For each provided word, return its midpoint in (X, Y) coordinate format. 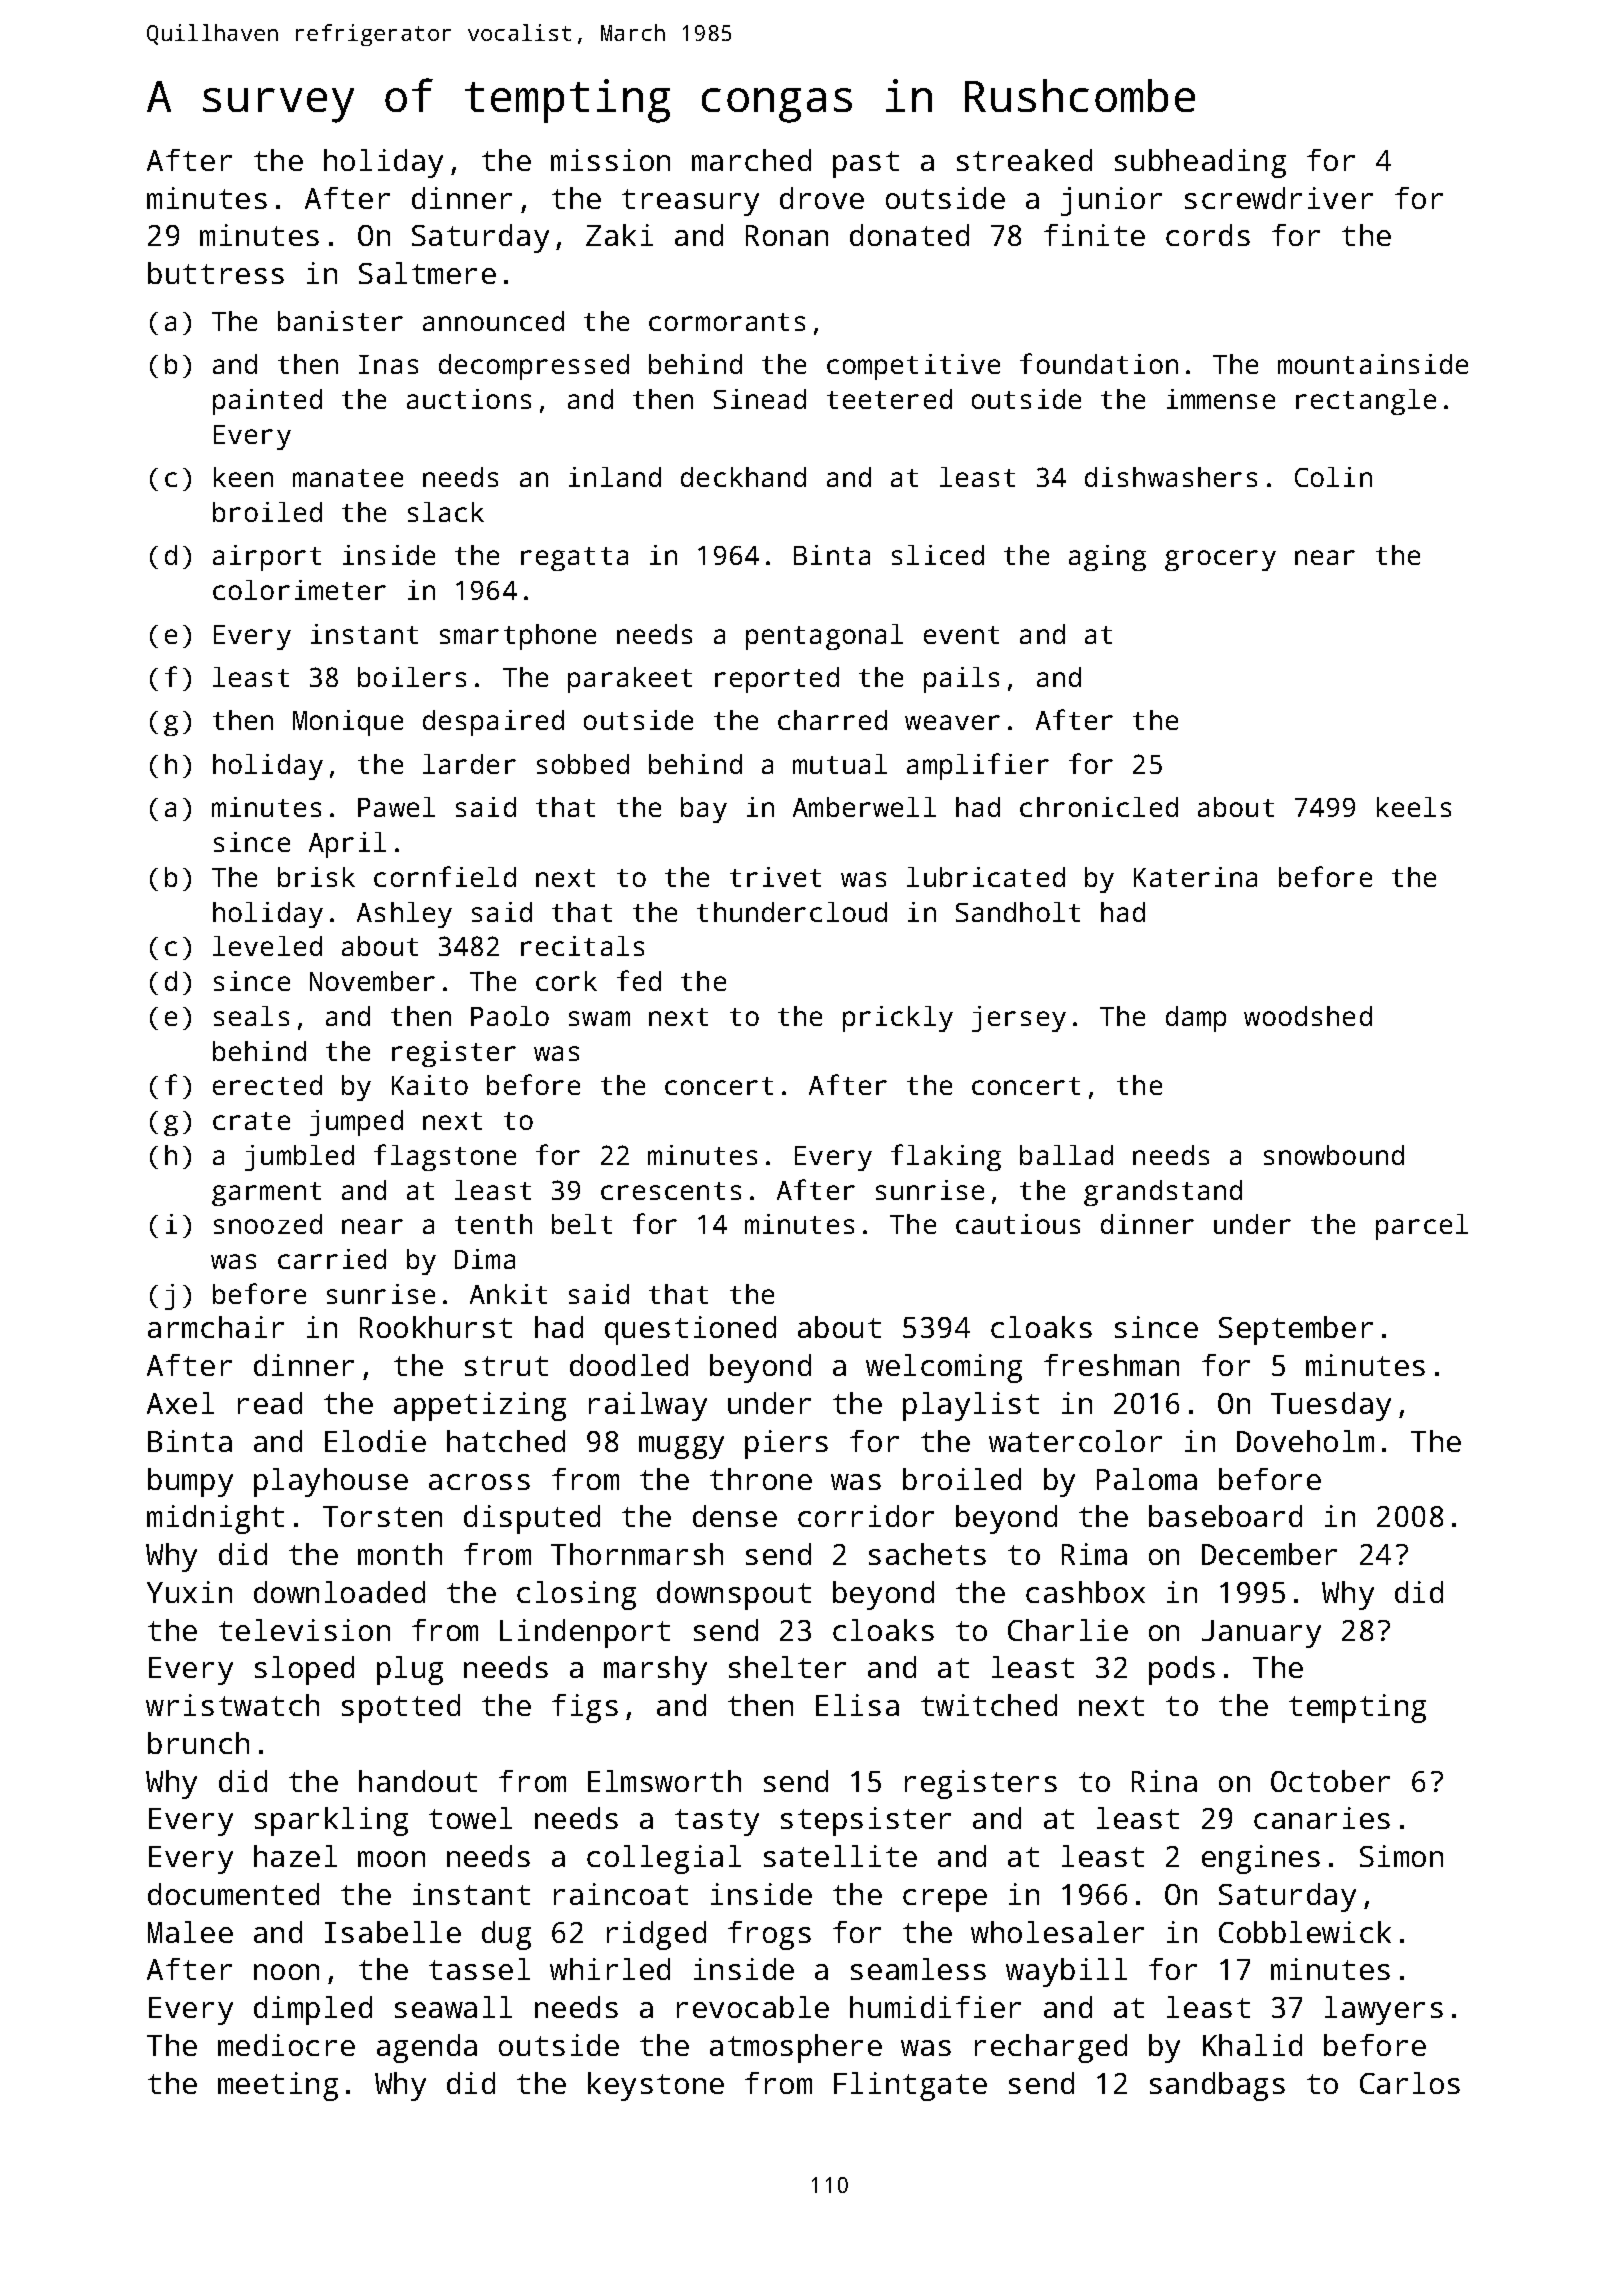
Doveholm (1305, 1441)
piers (786, 1444)
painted (267, 402)
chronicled (1099, 807)
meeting (278, 2086)
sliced (938, 555)
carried (332, 1259)
